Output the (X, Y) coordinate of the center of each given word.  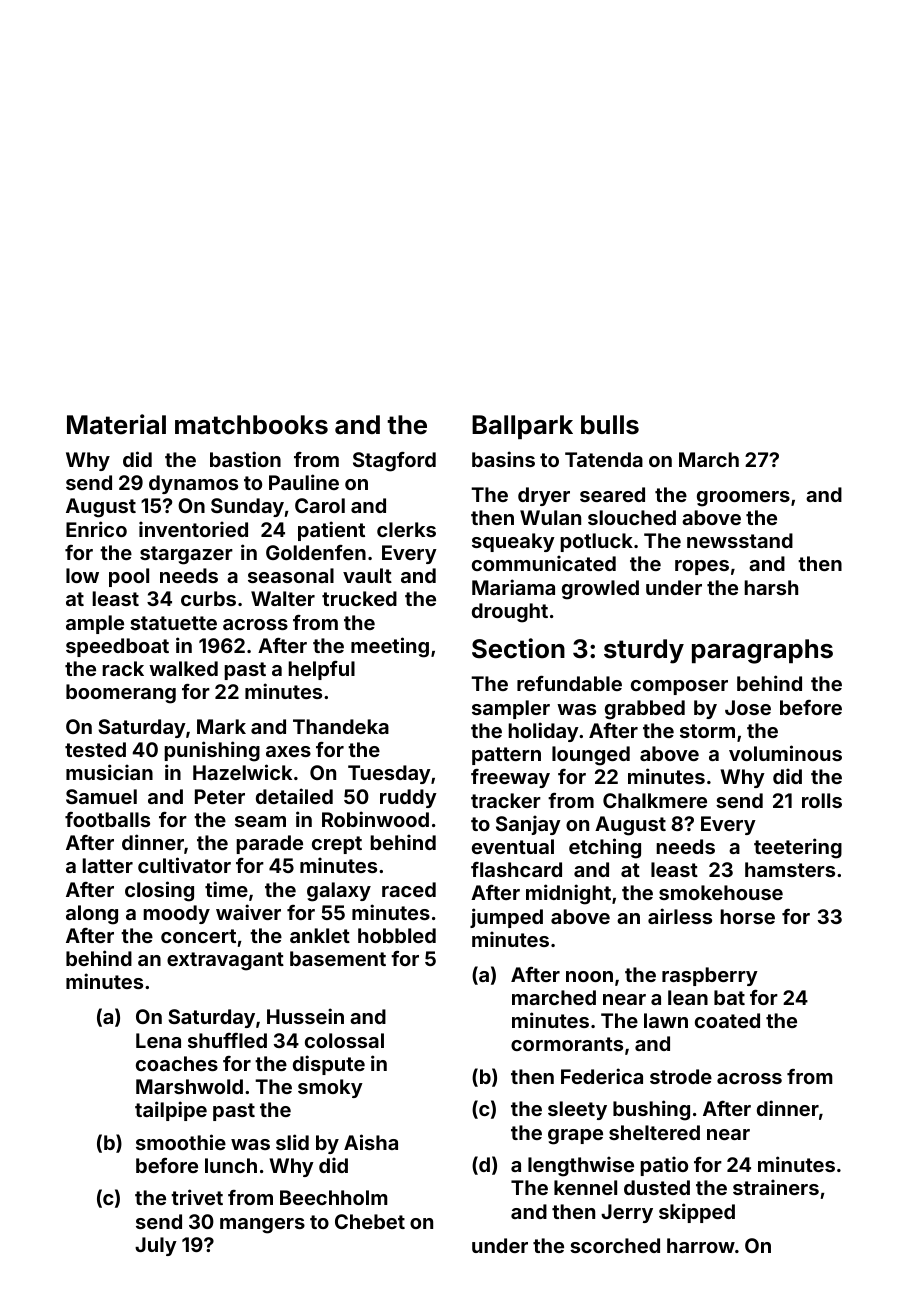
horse (747, 916)
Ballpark (522, 427)
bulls (610, 425)
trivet (197, 1197)
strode (681, 1076)
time (226, 889)
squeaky (513, 542)
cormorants (567, 1044)
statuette (173, 623)
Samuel (101, 796)
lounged (591, 756)
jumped (506, 918)
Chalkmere (655, 800)
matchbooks (251, 425)
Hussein (305, 1016)
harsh (771, 587)
